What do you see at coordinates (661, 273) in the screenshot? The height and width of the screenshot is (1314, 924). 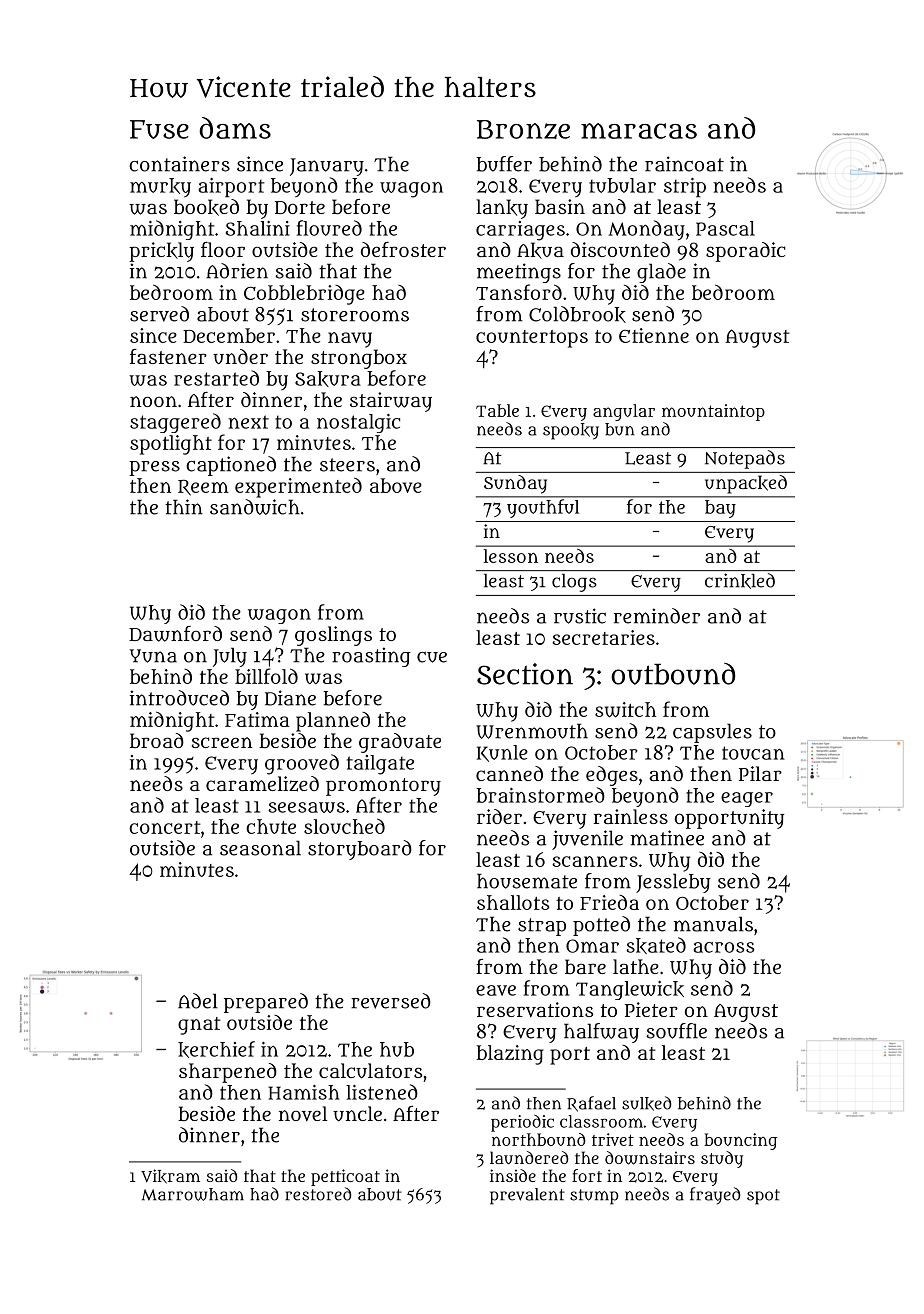 I see `glade` at bounding box center [661, 273].
